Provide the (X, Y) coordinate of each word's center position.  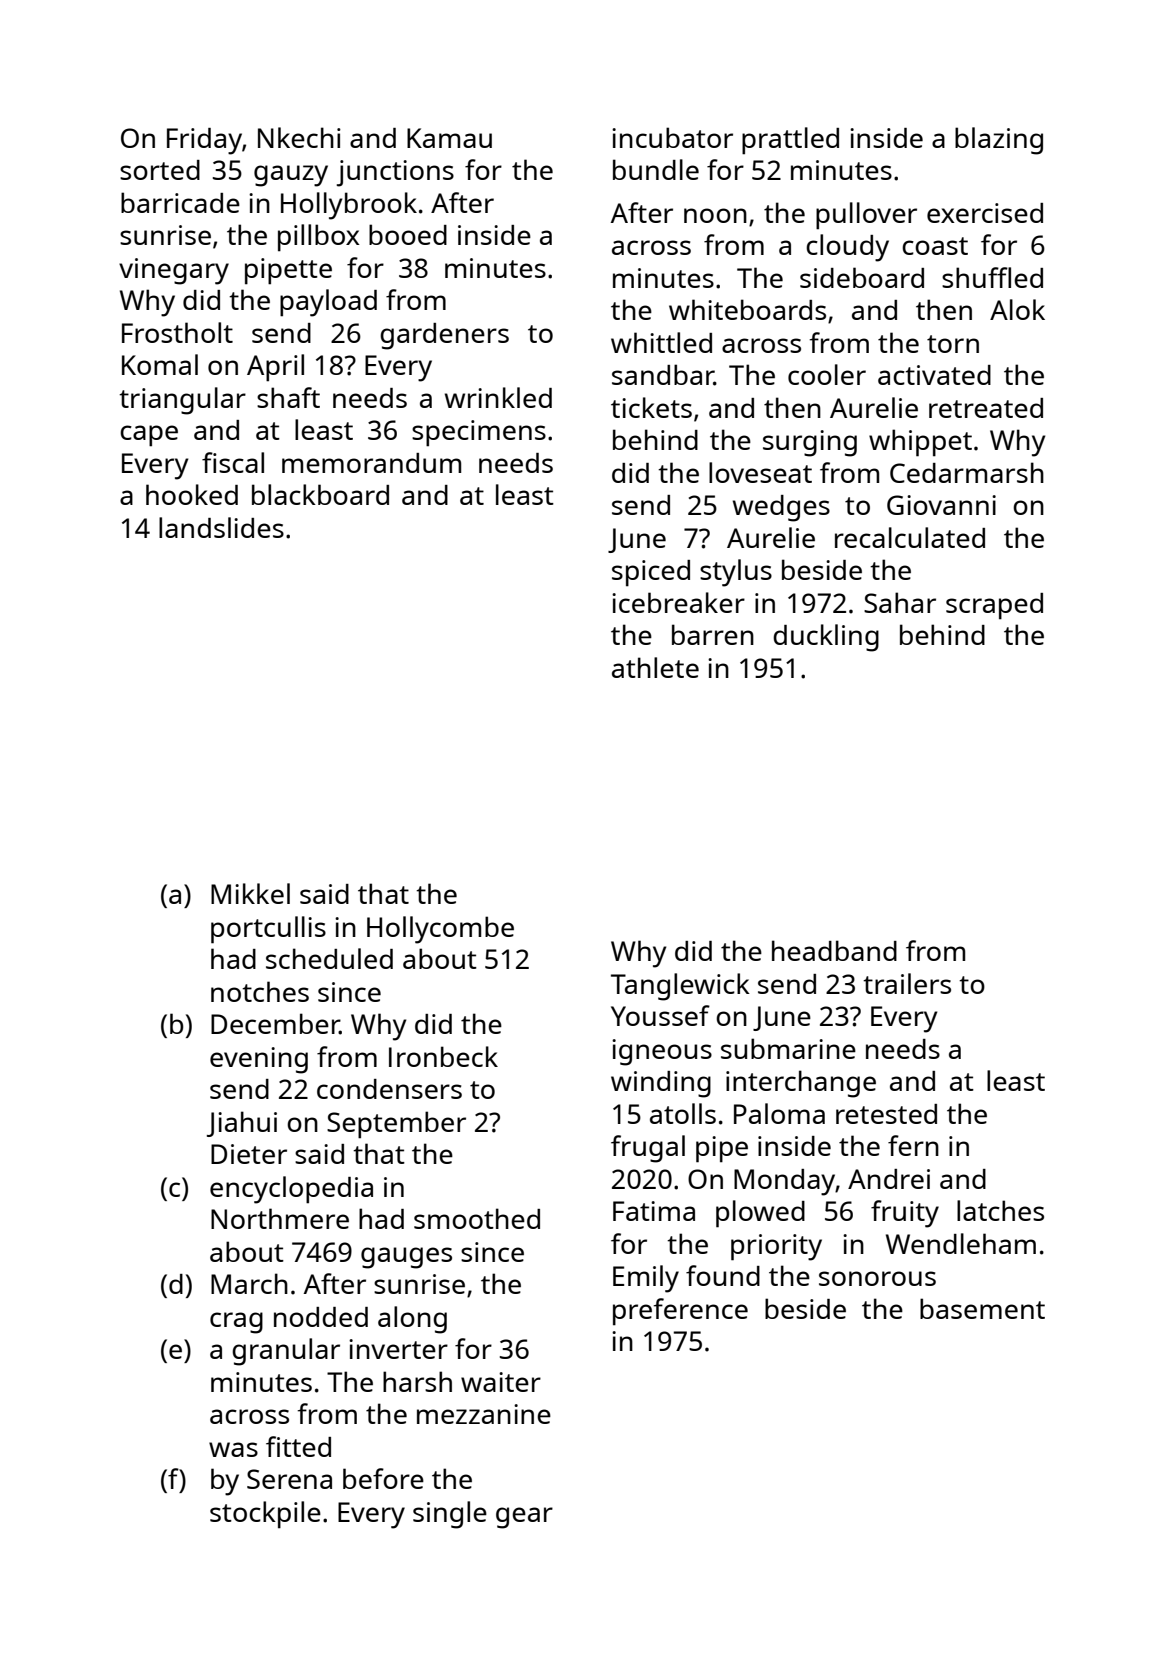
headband (834, 950)
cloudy (847, 248)
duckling (826, 638)
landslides (221, 527)
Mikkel (250, 893)
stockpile (265, 1515)
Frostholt (177, 332)
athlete (655, 667)
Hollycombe (440, 930)
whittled (661, 342)
